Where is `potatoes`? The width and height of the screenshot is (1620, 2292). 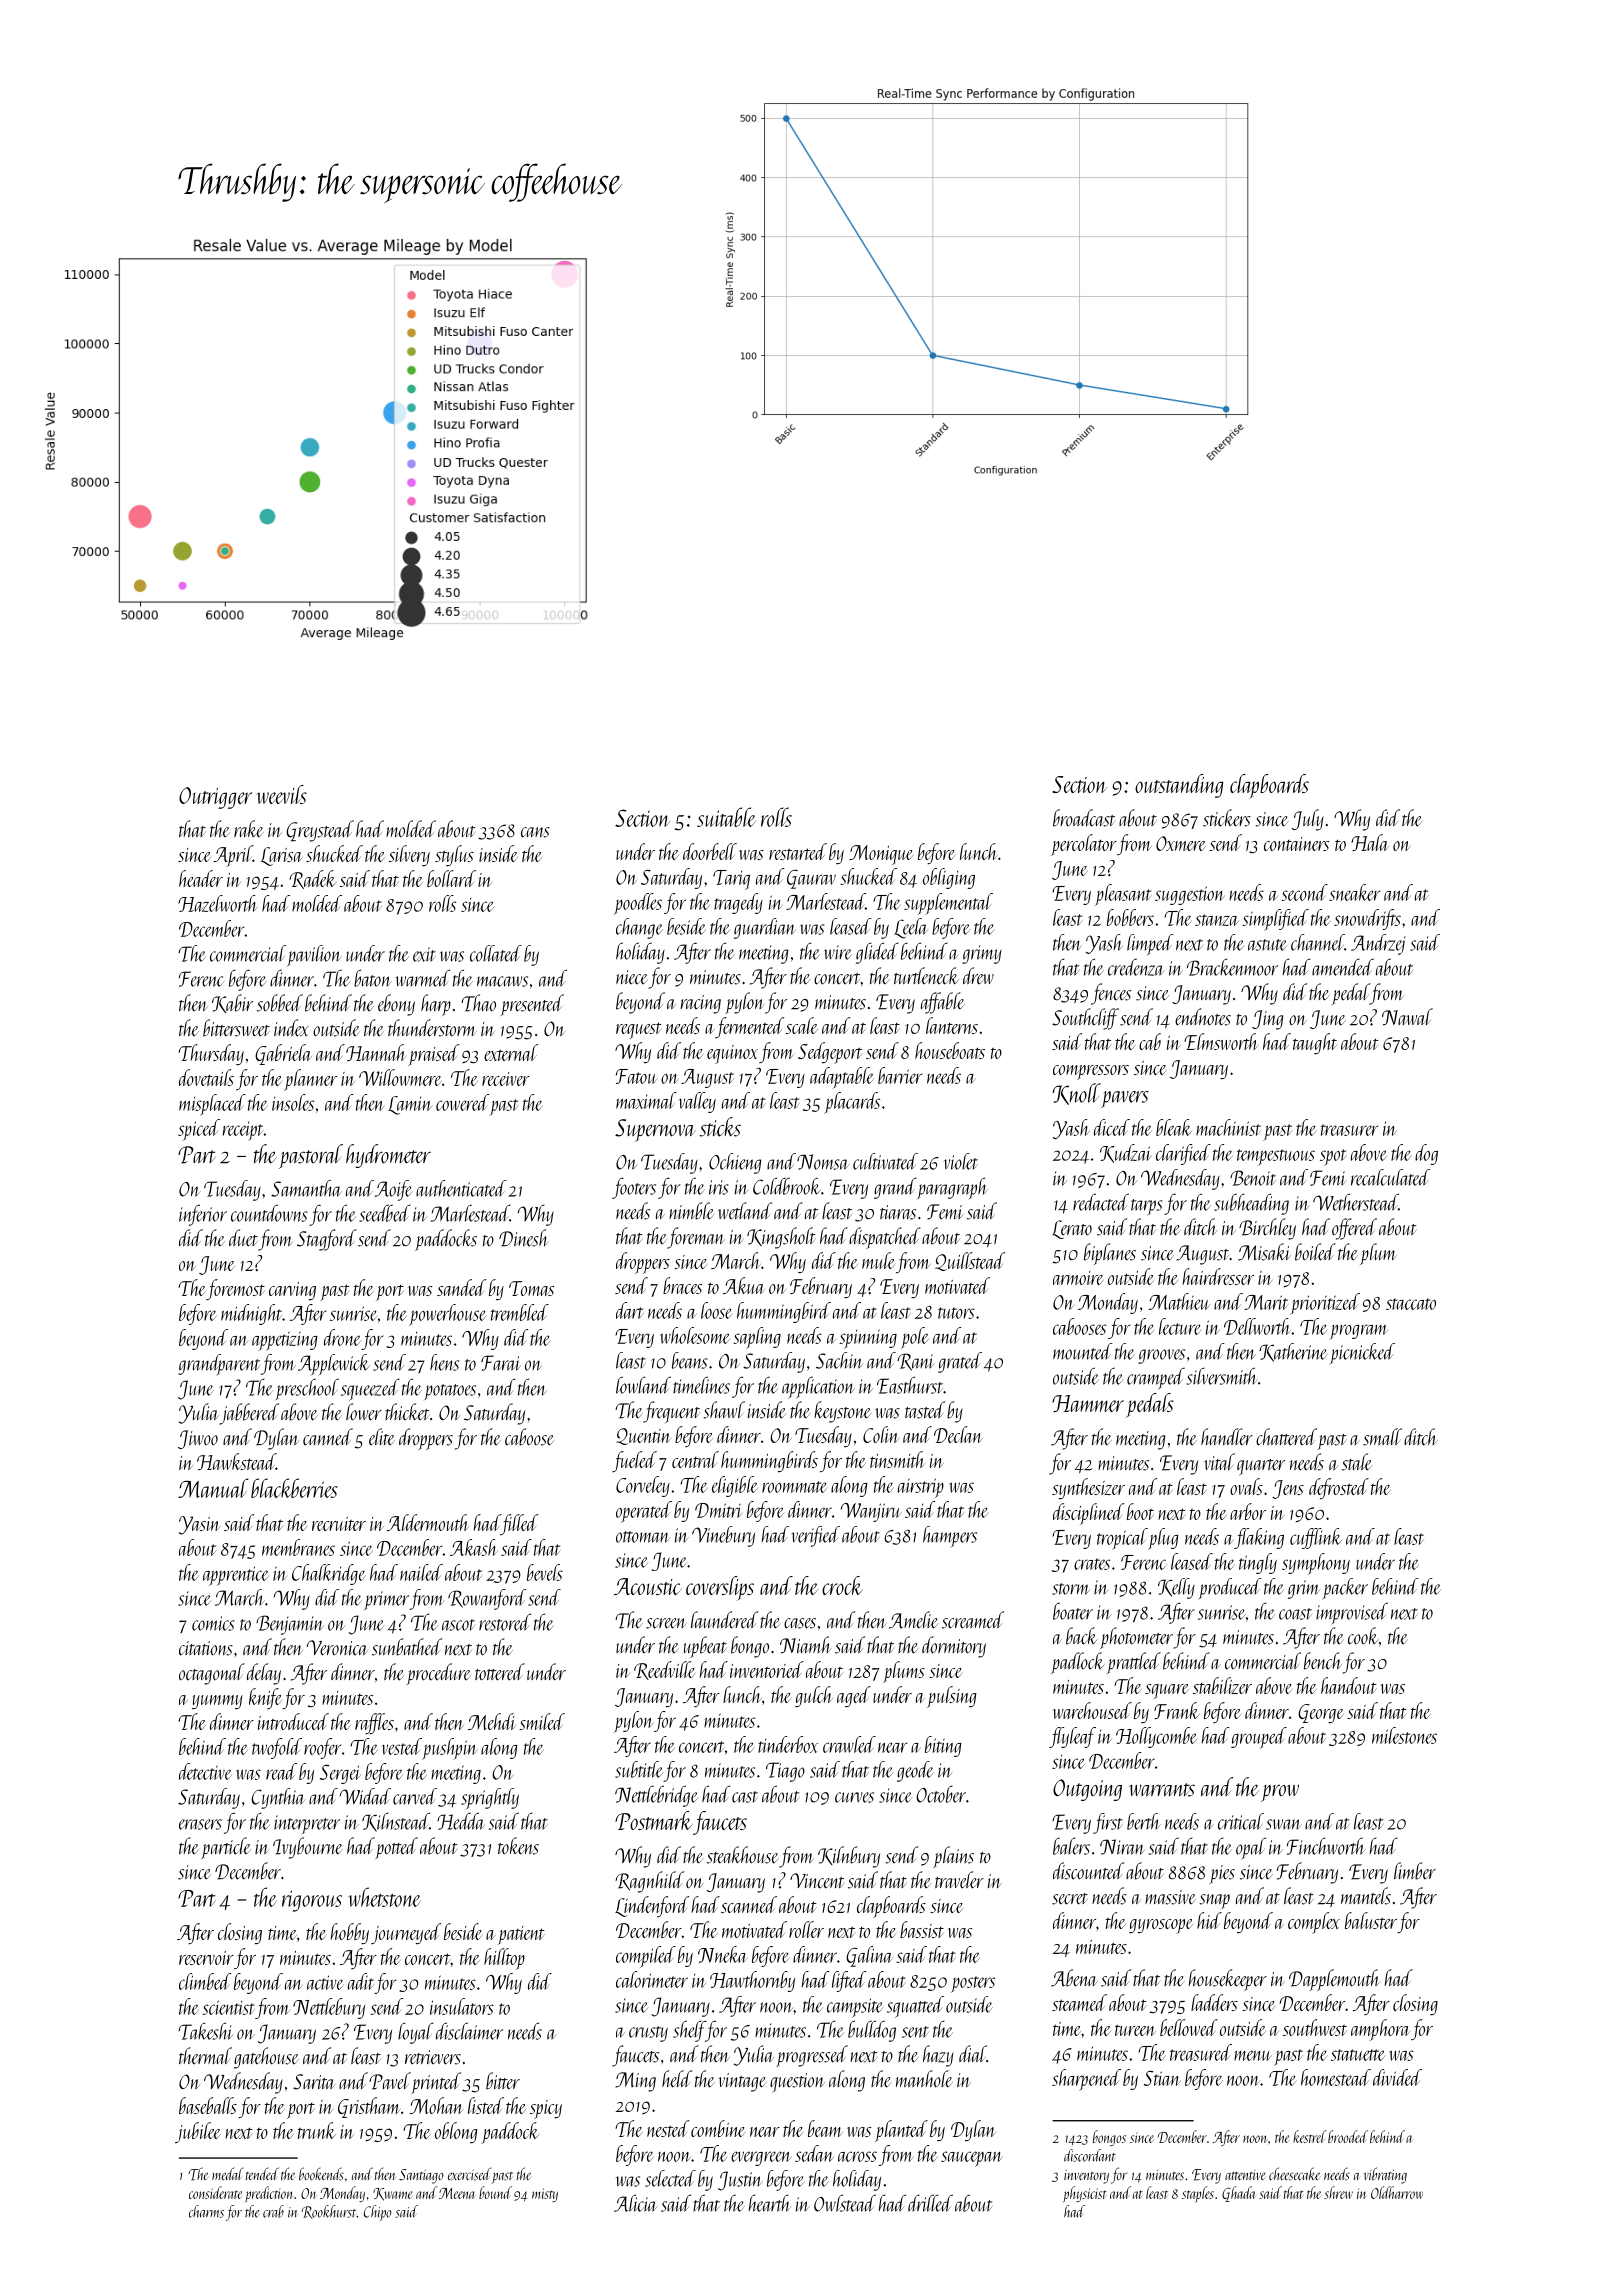
potatoes is located at coordinates (450, 1392).
